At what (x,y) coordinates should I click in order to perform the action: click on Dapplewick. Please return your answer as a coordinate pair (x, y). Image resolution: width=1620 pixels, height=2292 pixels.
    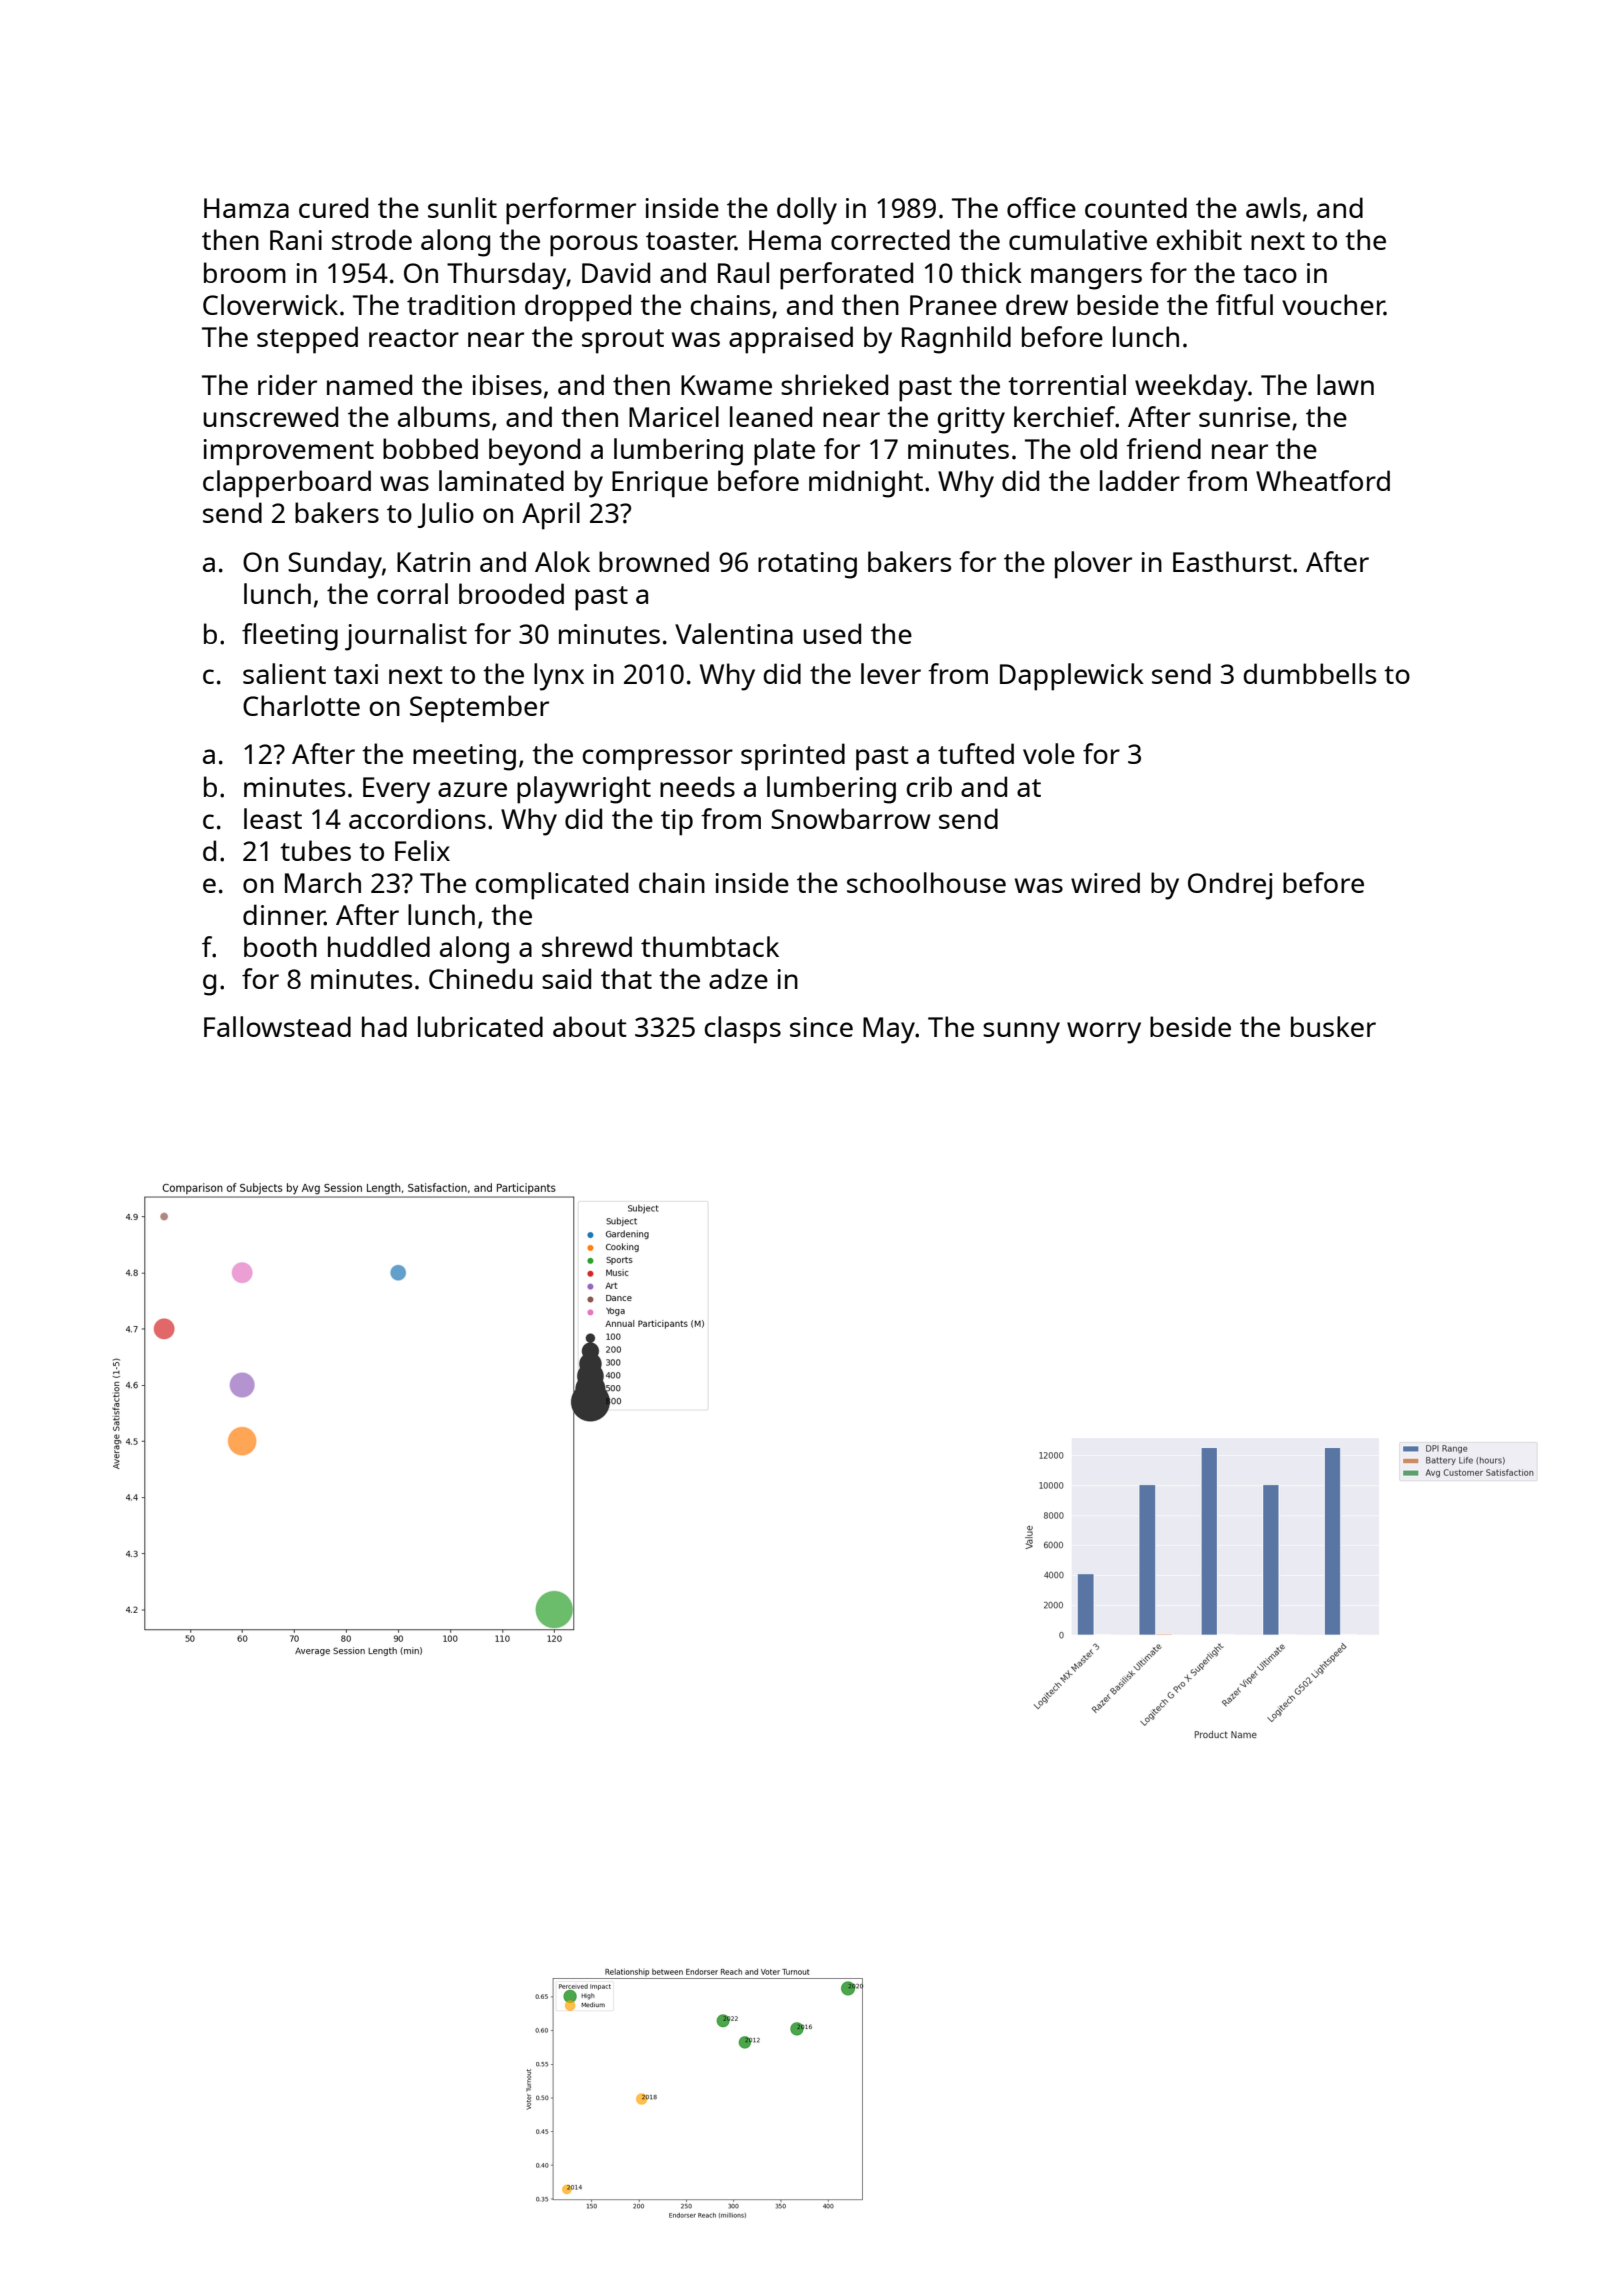
    Looking at the image, I should click on (1072, 677).
